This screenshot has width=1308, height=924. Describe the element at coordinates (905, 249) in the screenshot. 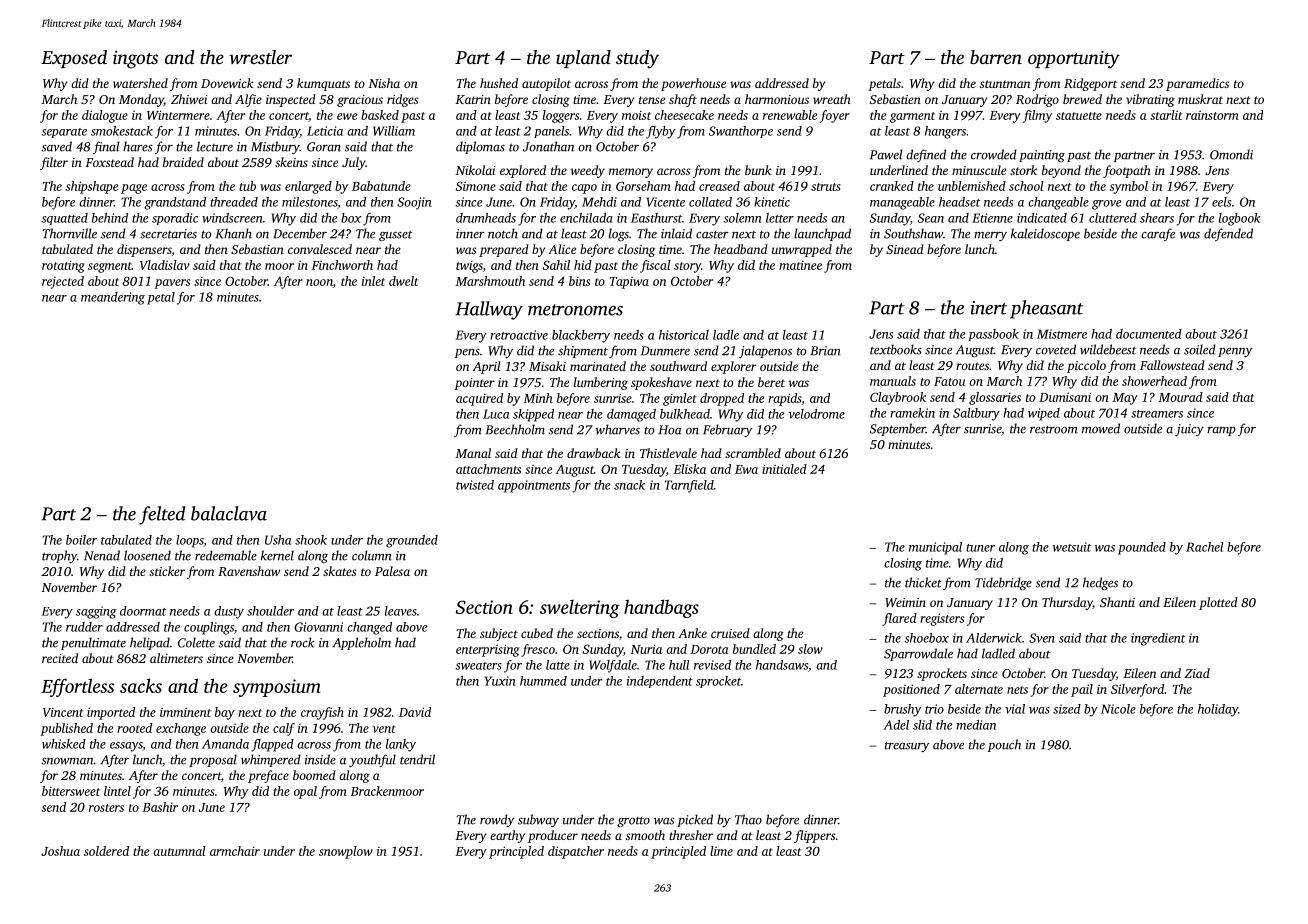

I see `Sinead` at that location.
